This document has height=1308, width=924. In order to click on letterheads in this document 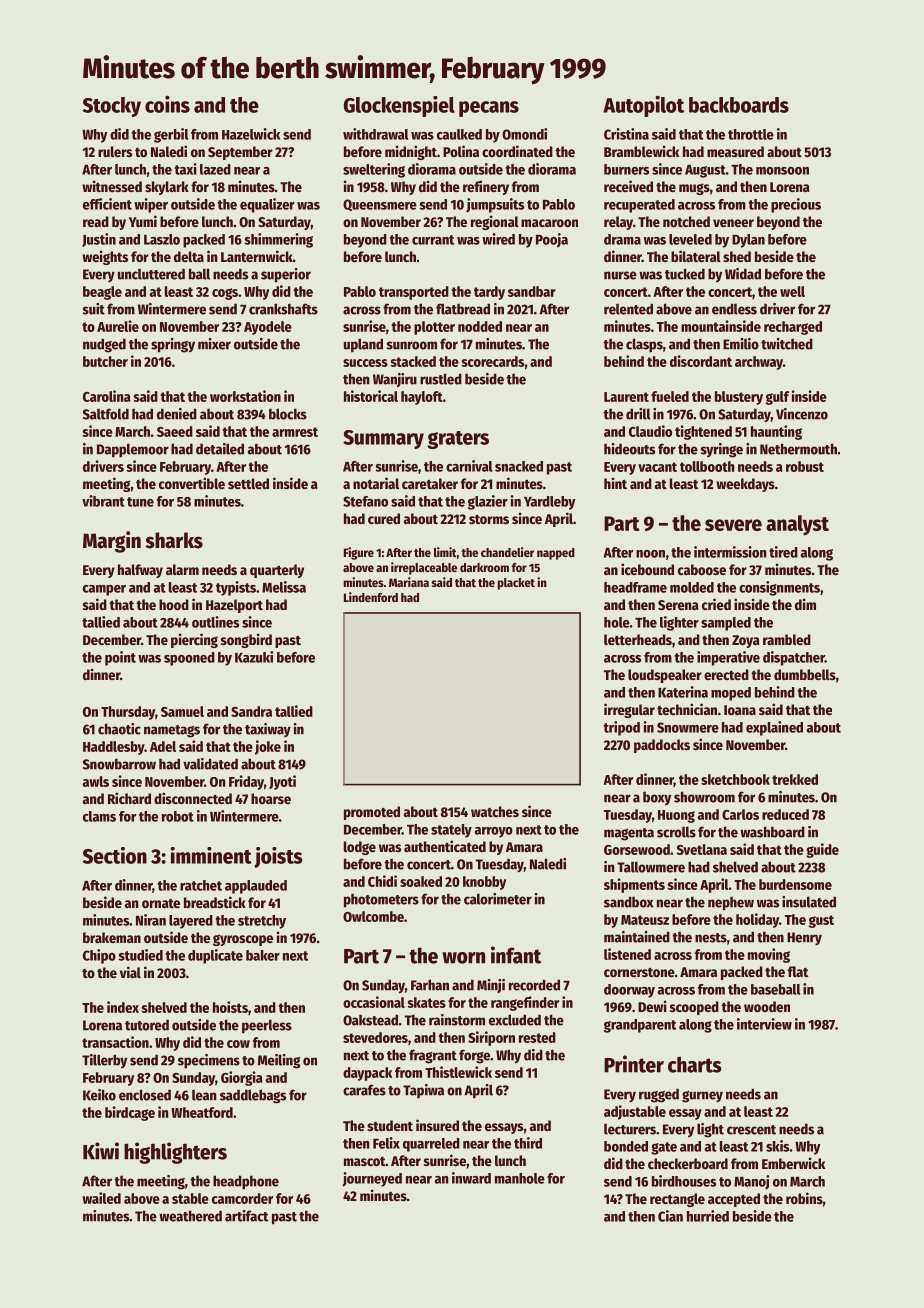, I will do `click(638, 639)`.
